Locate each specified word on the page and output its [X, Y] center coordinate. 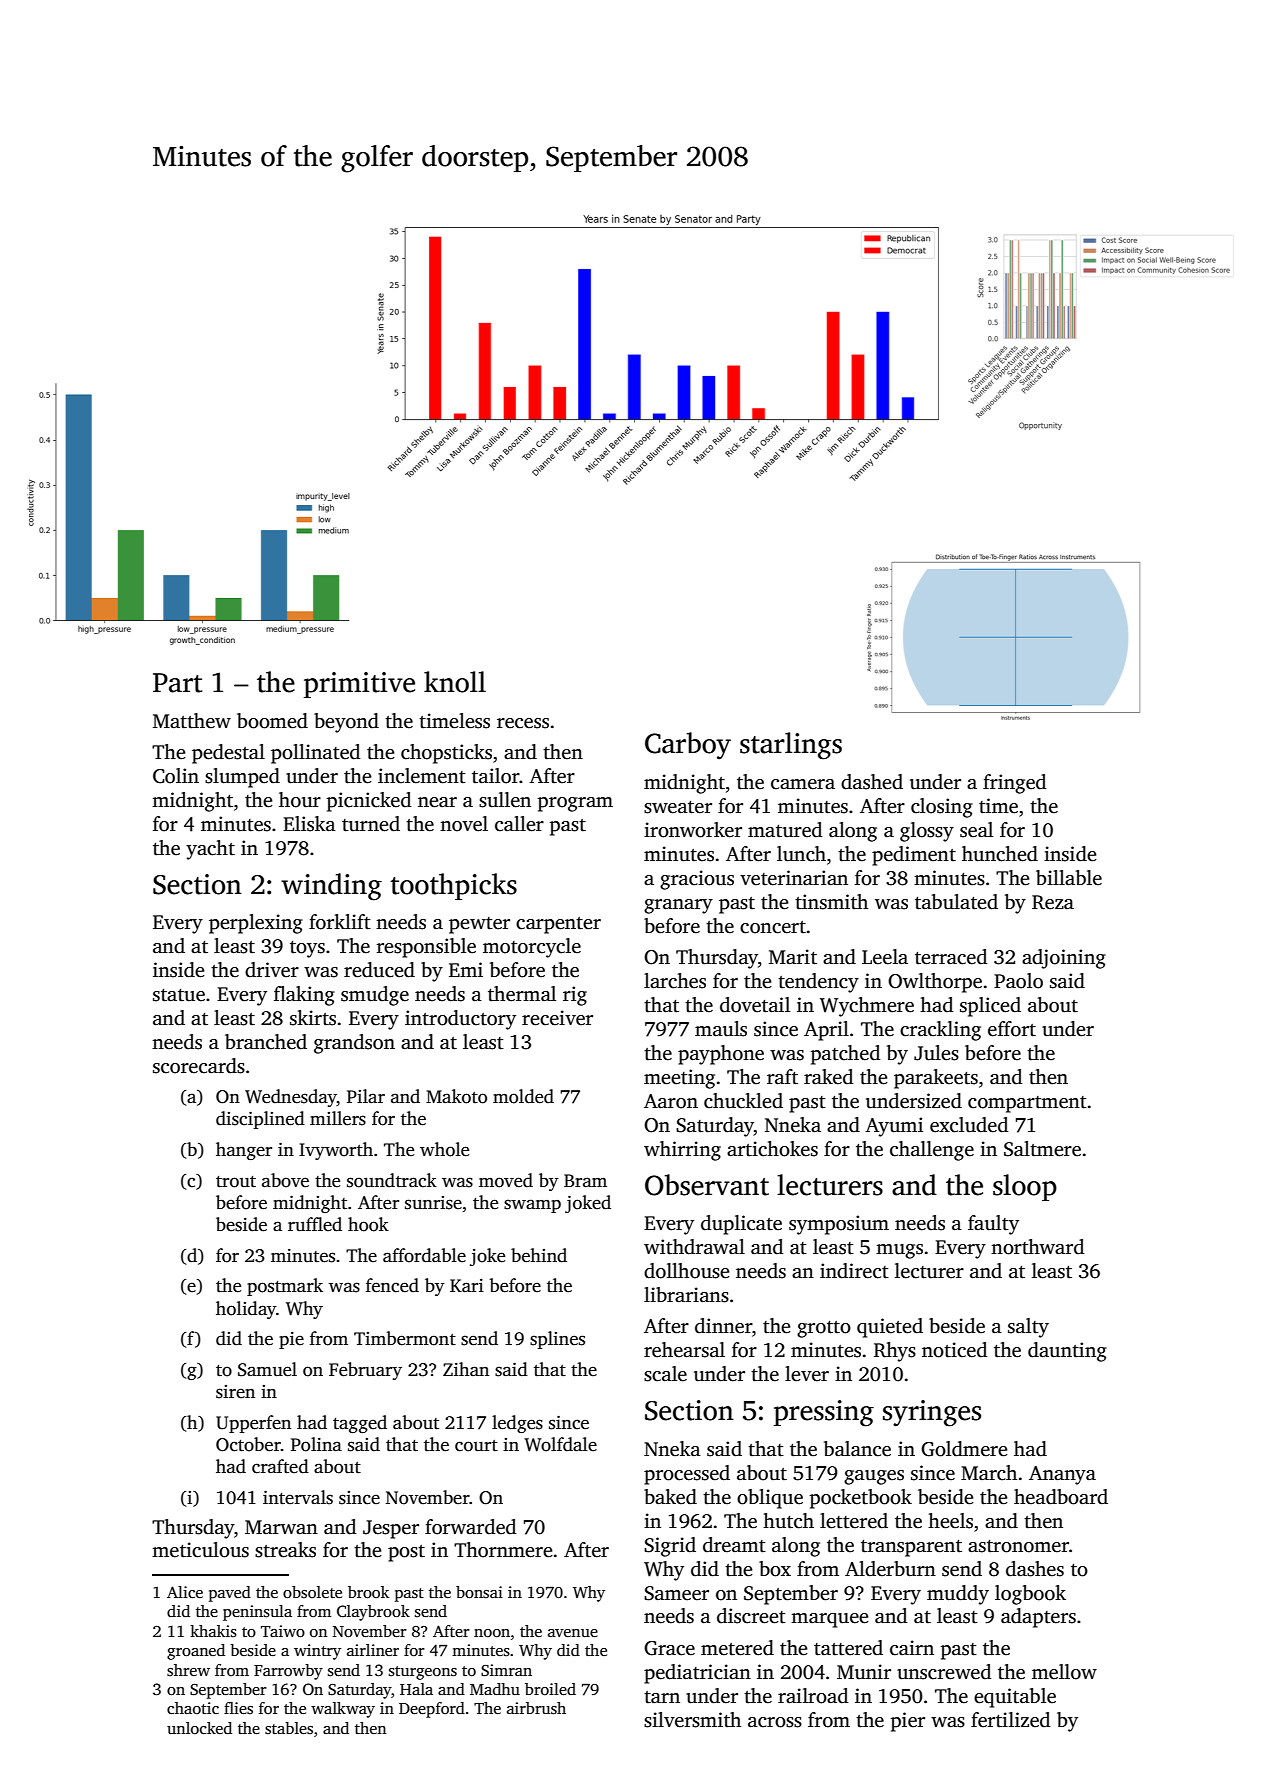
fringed [1014, 784]
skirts [313, 1018]
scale [665, 1374]
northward [1037, 1247]
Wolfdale [560, 1444]
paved [230, 1594]
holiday [246, 1310]
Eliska [309, 824]
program [575, 804]
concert [773, 927]
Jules [936, 1053]
